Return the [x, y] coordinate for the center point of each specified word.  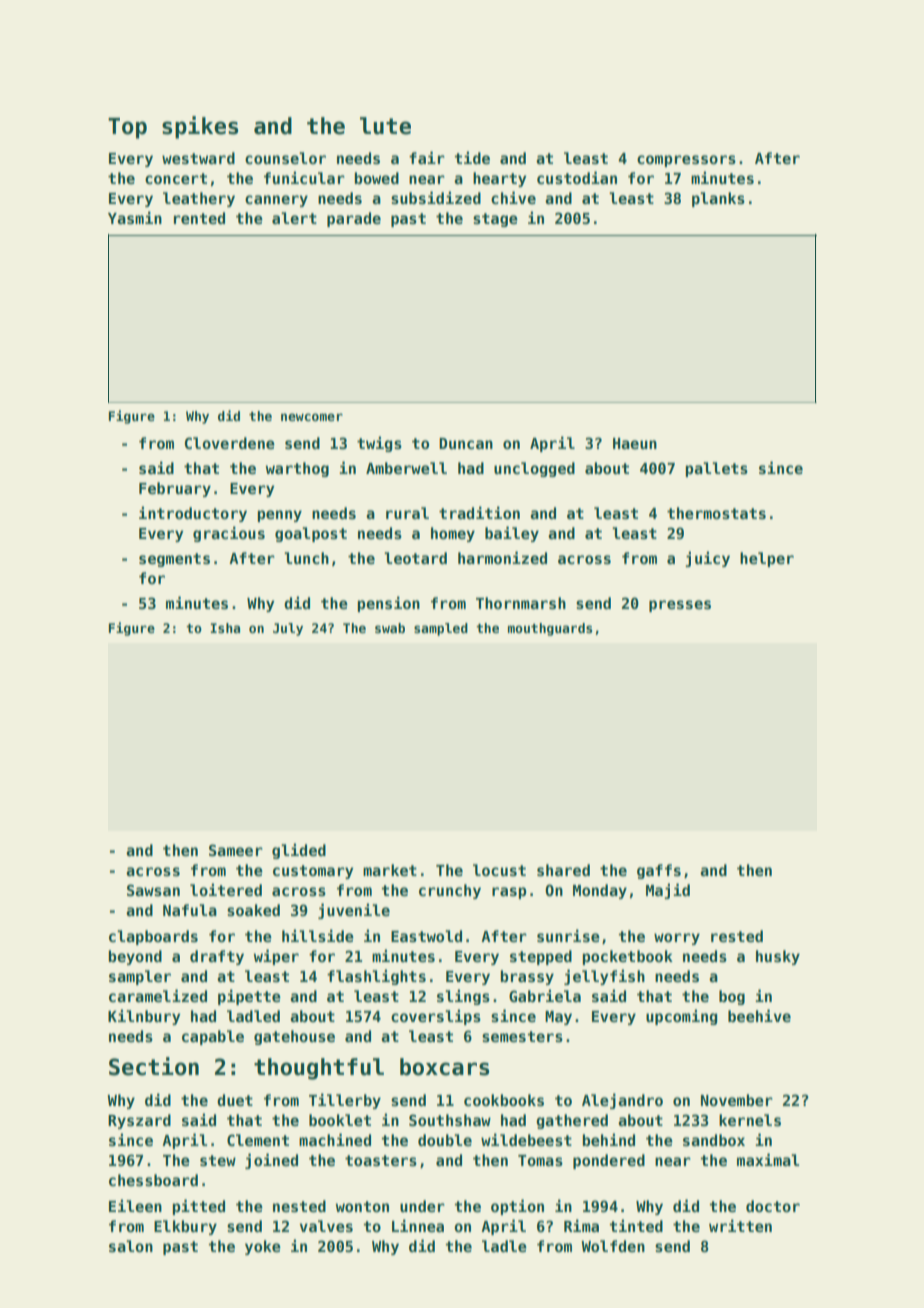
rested [737, 936]
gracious [229, 534]
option [517, 1207]
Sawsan [153, 890]
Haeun [635, 443]
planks [718, 199]
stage [495, 220]
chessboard [153, 1180]
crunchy [450, 891]
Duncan [466, 443]
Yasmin [135, 217]
